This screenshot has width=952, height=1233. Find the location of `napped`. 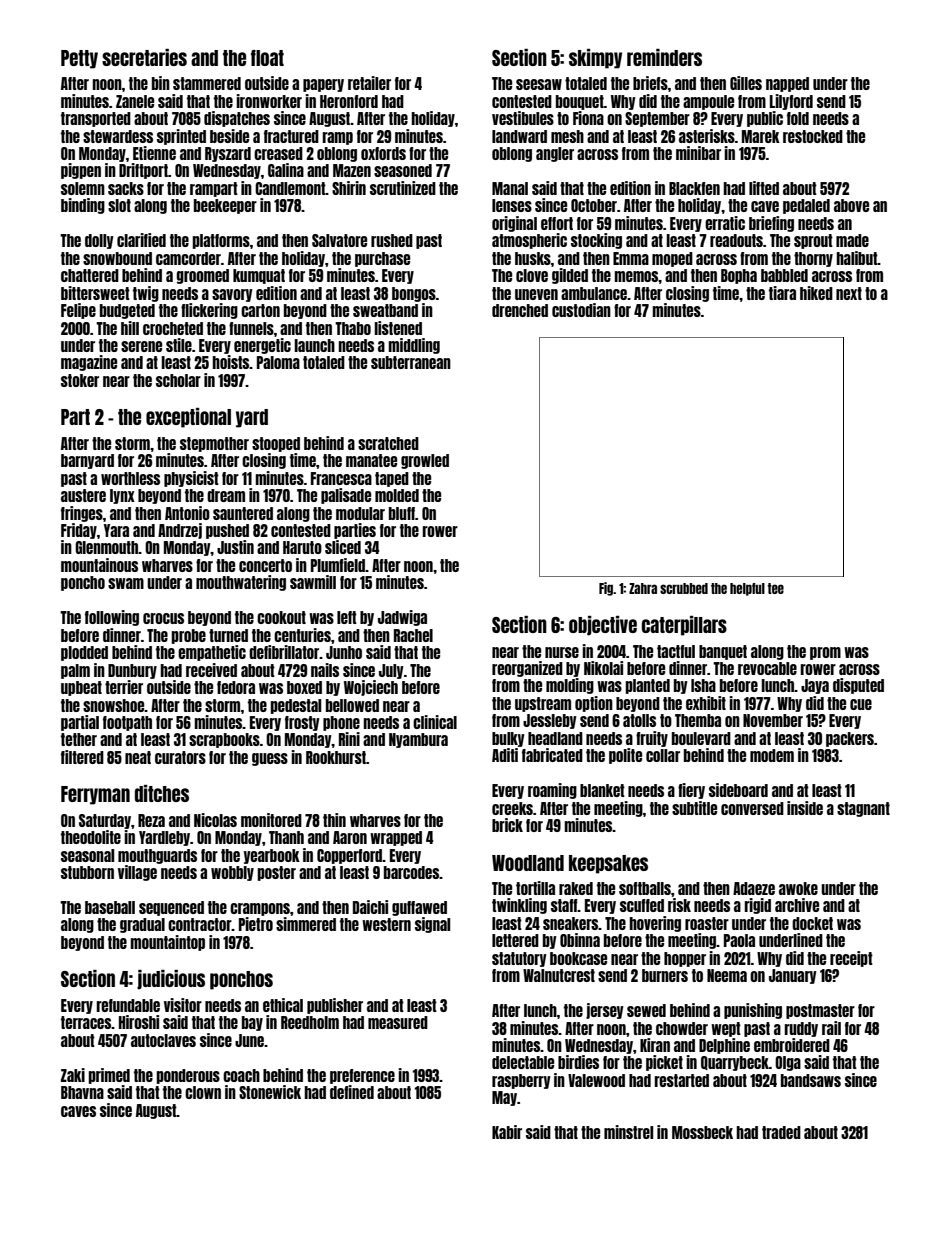

napped is located at coordinates (787, 84).
